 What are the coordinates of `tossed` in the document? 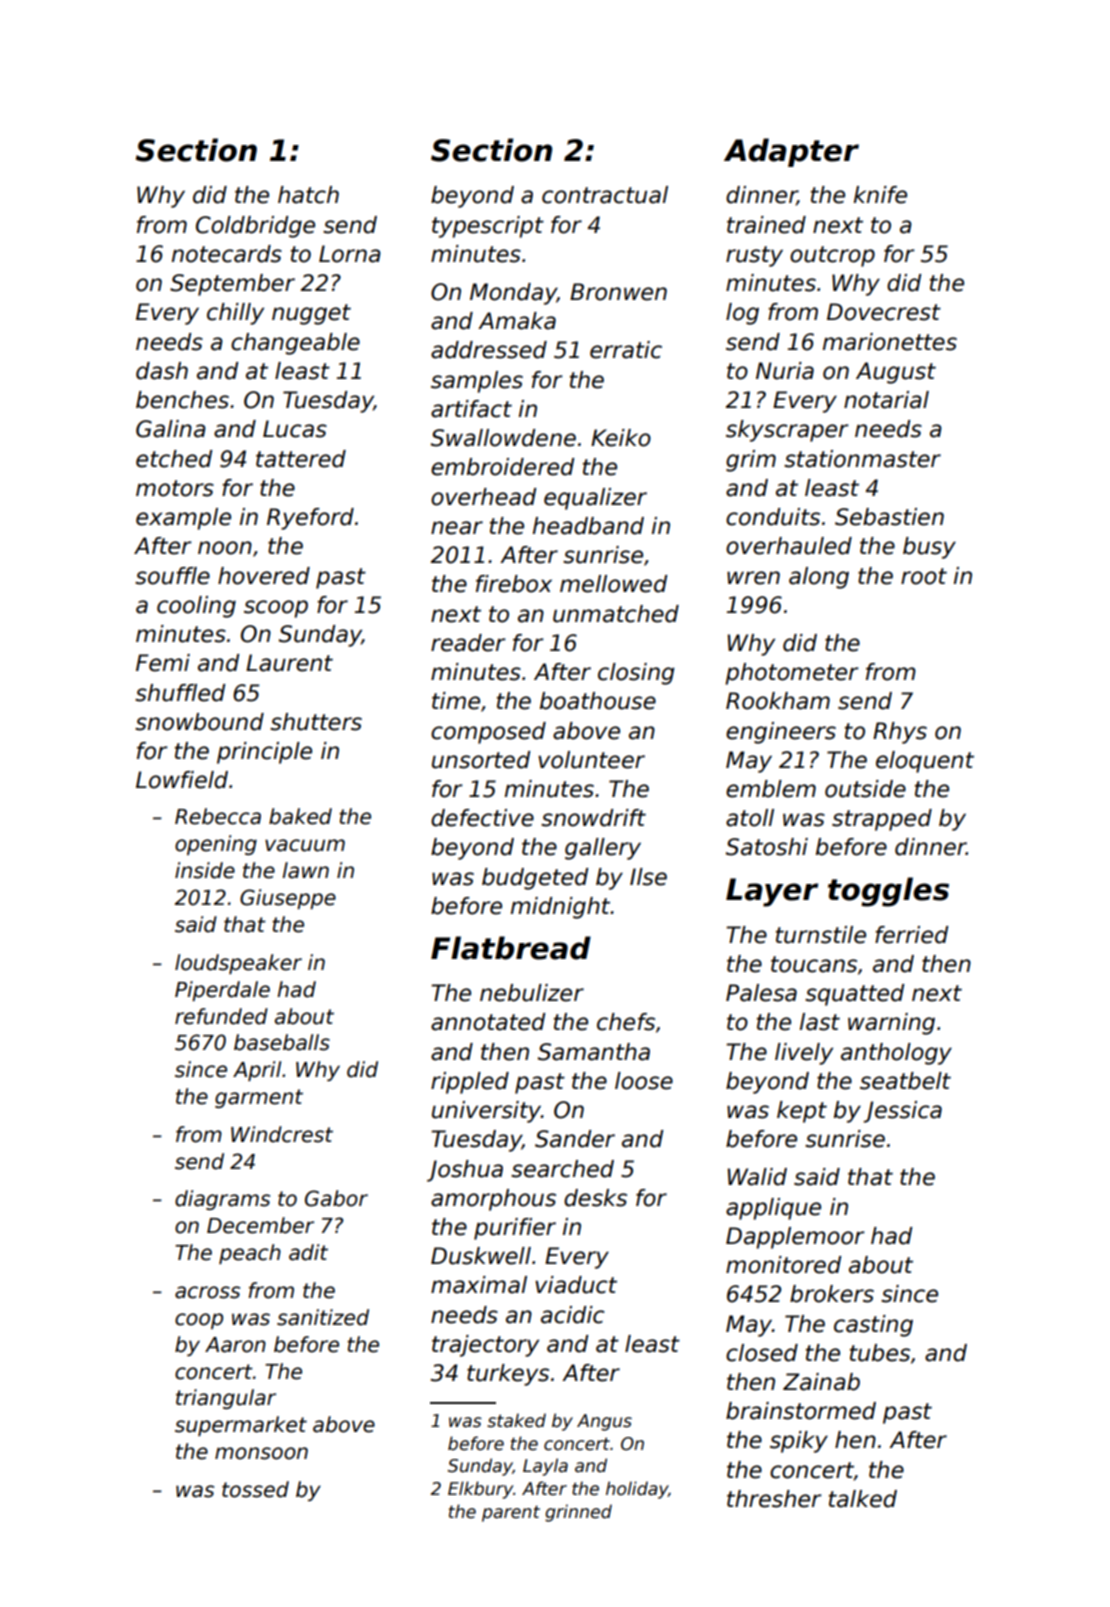 It's located at (255, 1489).
